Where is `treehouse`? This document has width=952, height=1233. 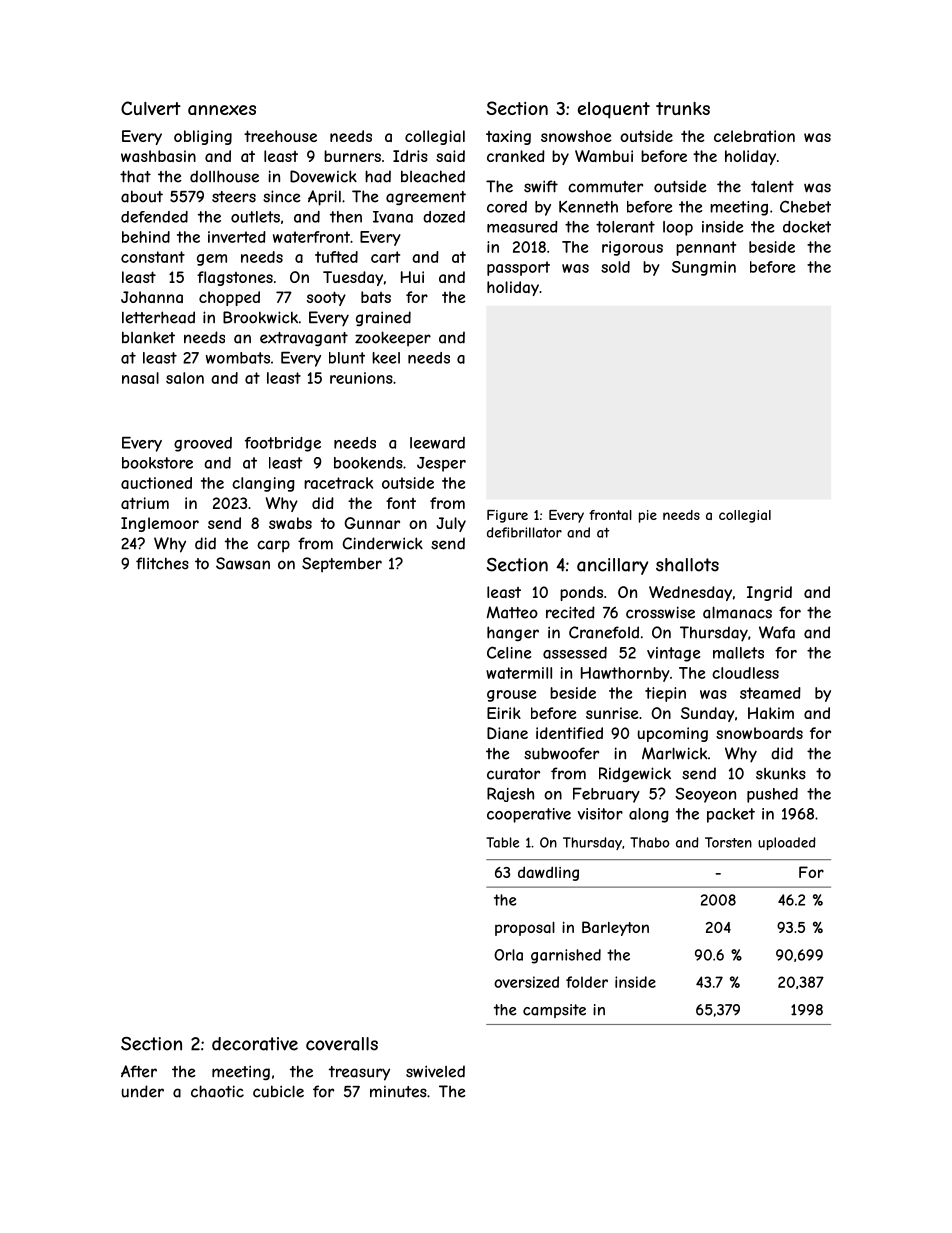 treehouse is located at coordinates (280, 136).
